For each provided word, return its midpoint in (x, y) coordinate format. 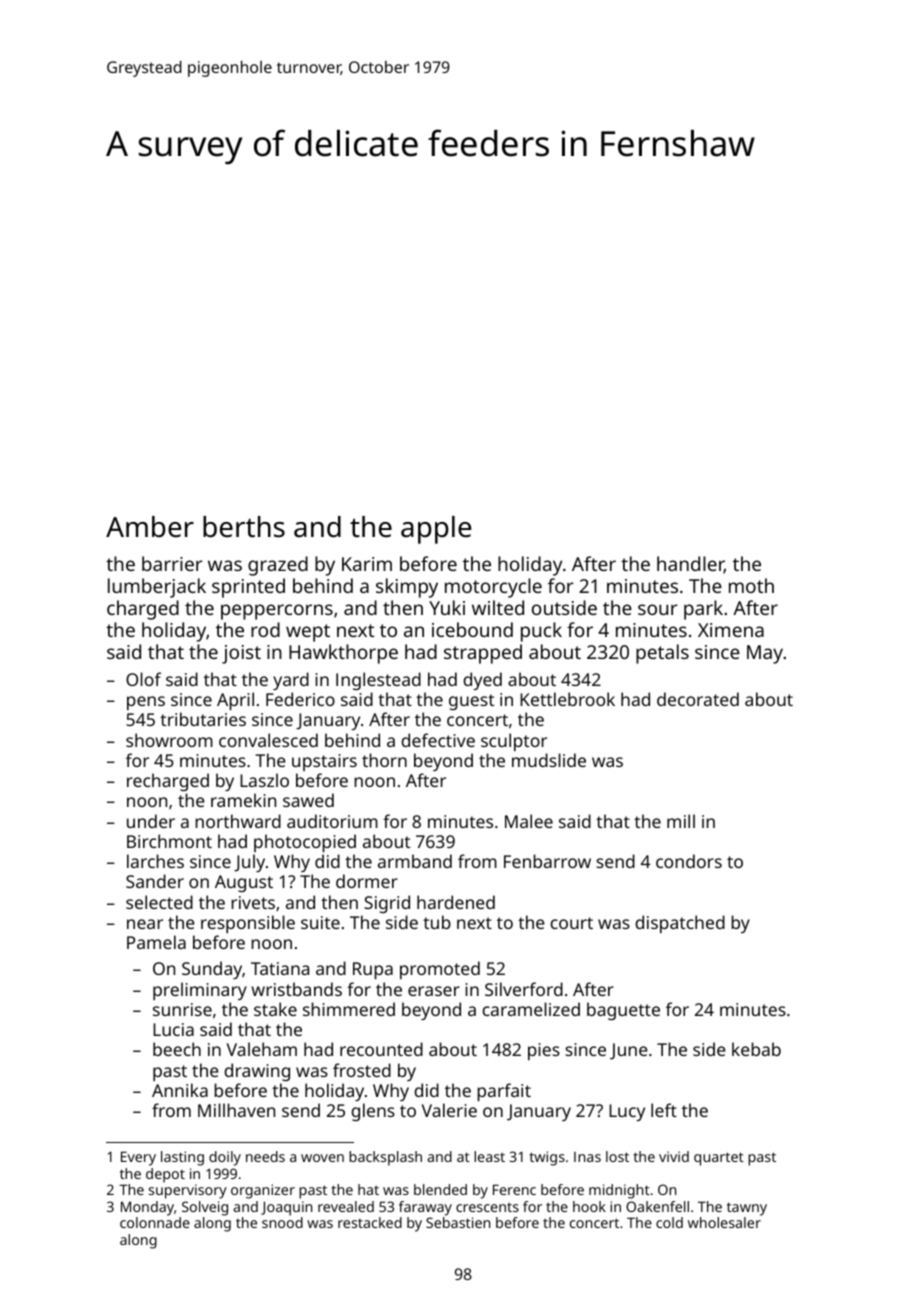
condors (689, 861)
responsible (248, 924)
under (151, 821)
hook (589, 1206)
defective (438, 740)
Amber (150, 527)
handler (690, 565)
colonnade (155, 1222)
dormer (367, 881)
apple (436, 530)
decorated (698, 699)
